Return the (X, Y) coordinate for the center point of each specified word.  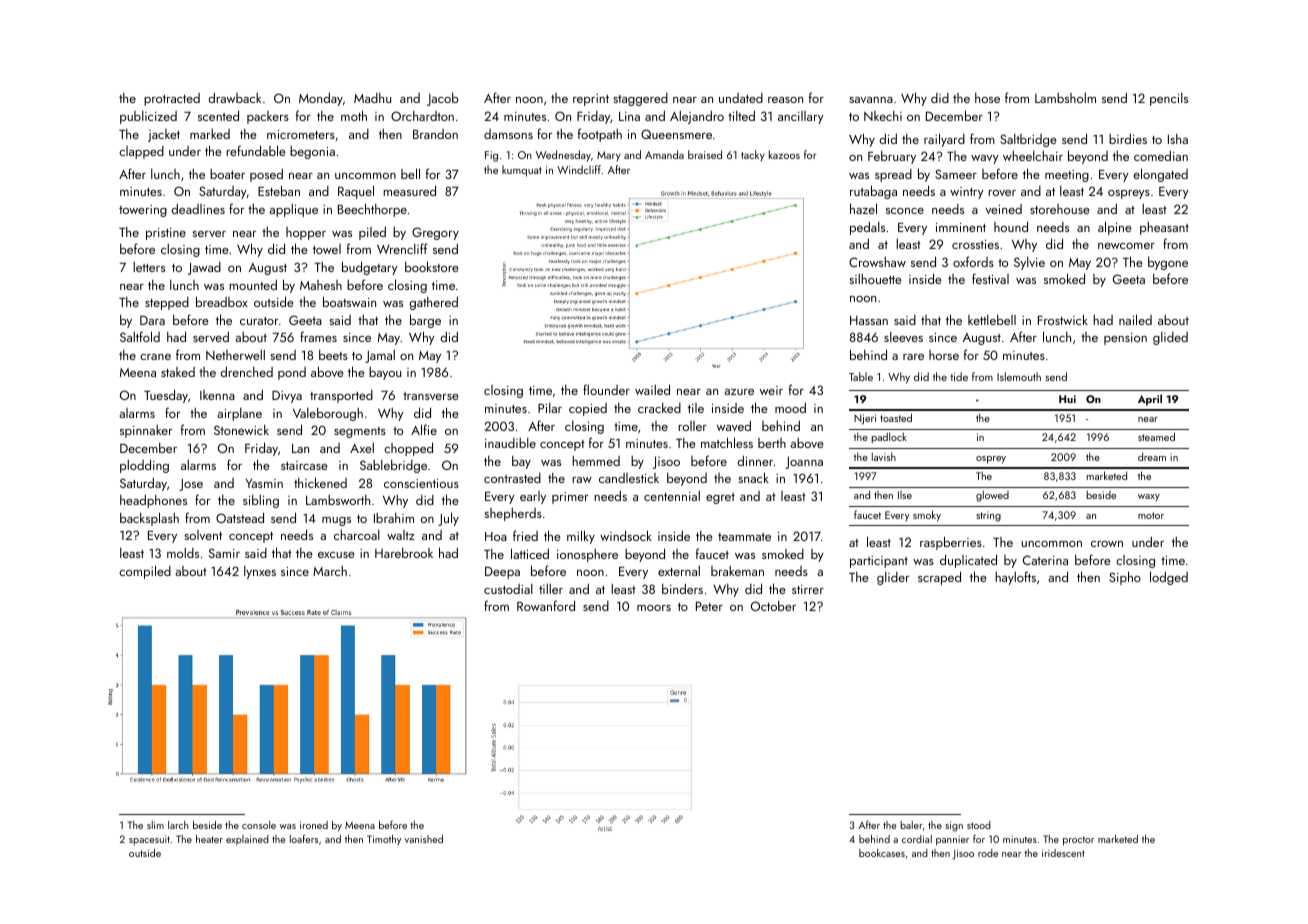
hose (987, 98)
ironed (314, 825)
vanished (423, 839)
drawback (235, 97)
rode (988, 853)
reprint (591, 100)
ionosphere (587, 555)
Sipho (1125, 578)
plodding (144, 466)
